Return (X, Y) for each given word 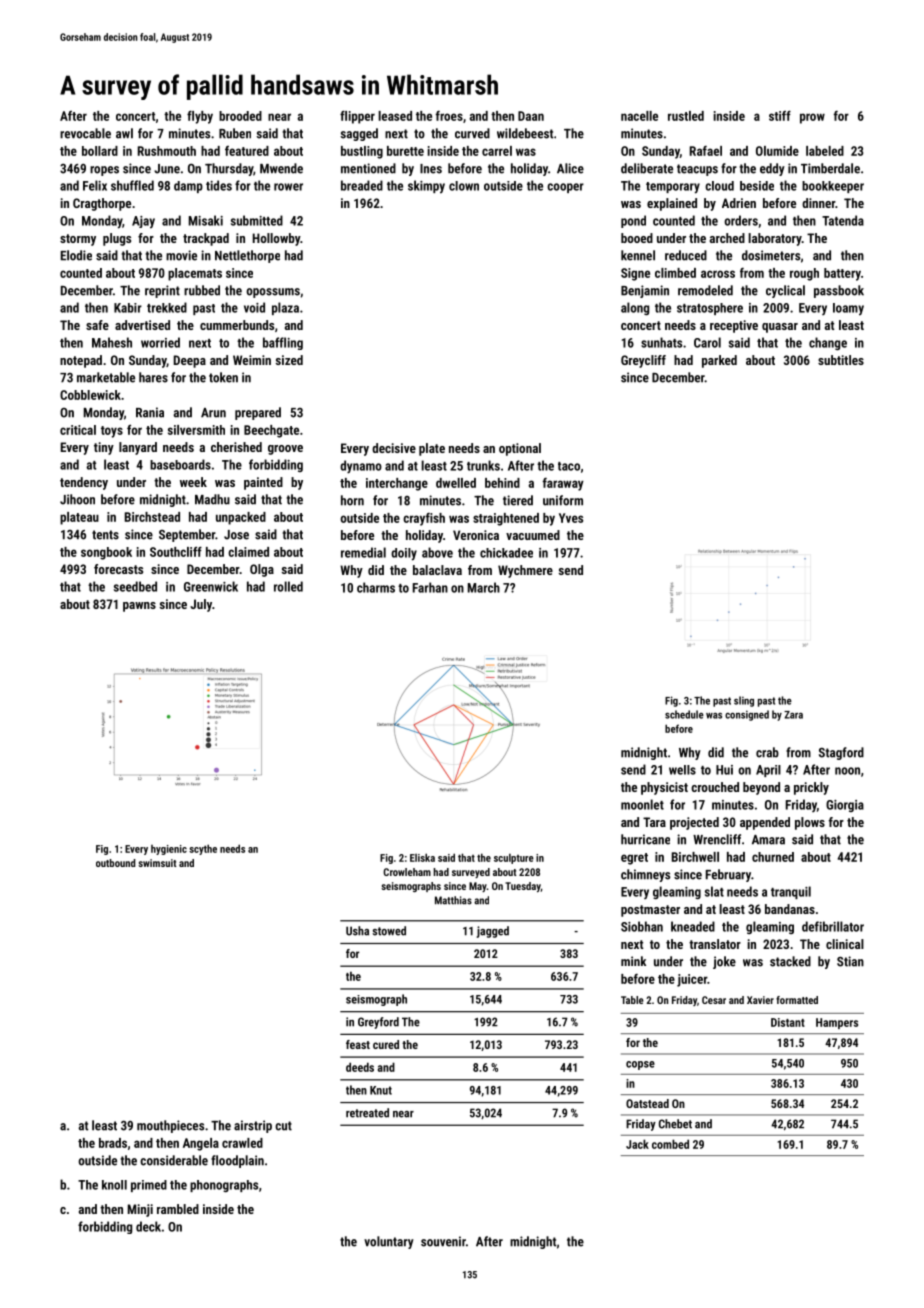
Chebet (675, 1124)
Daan (531, 116)
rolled (288, 586)
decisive (394, 448)
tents (105, 535)
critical (78, 430)
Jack (637, 1144)
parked (719, 361)
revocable (85, 133)
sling (744, 701)
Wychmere (525, 571)
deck (148, 1226)
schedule (684, 714)
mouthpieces (170, 1126)
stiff (780, 115)
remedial (363, 552)
